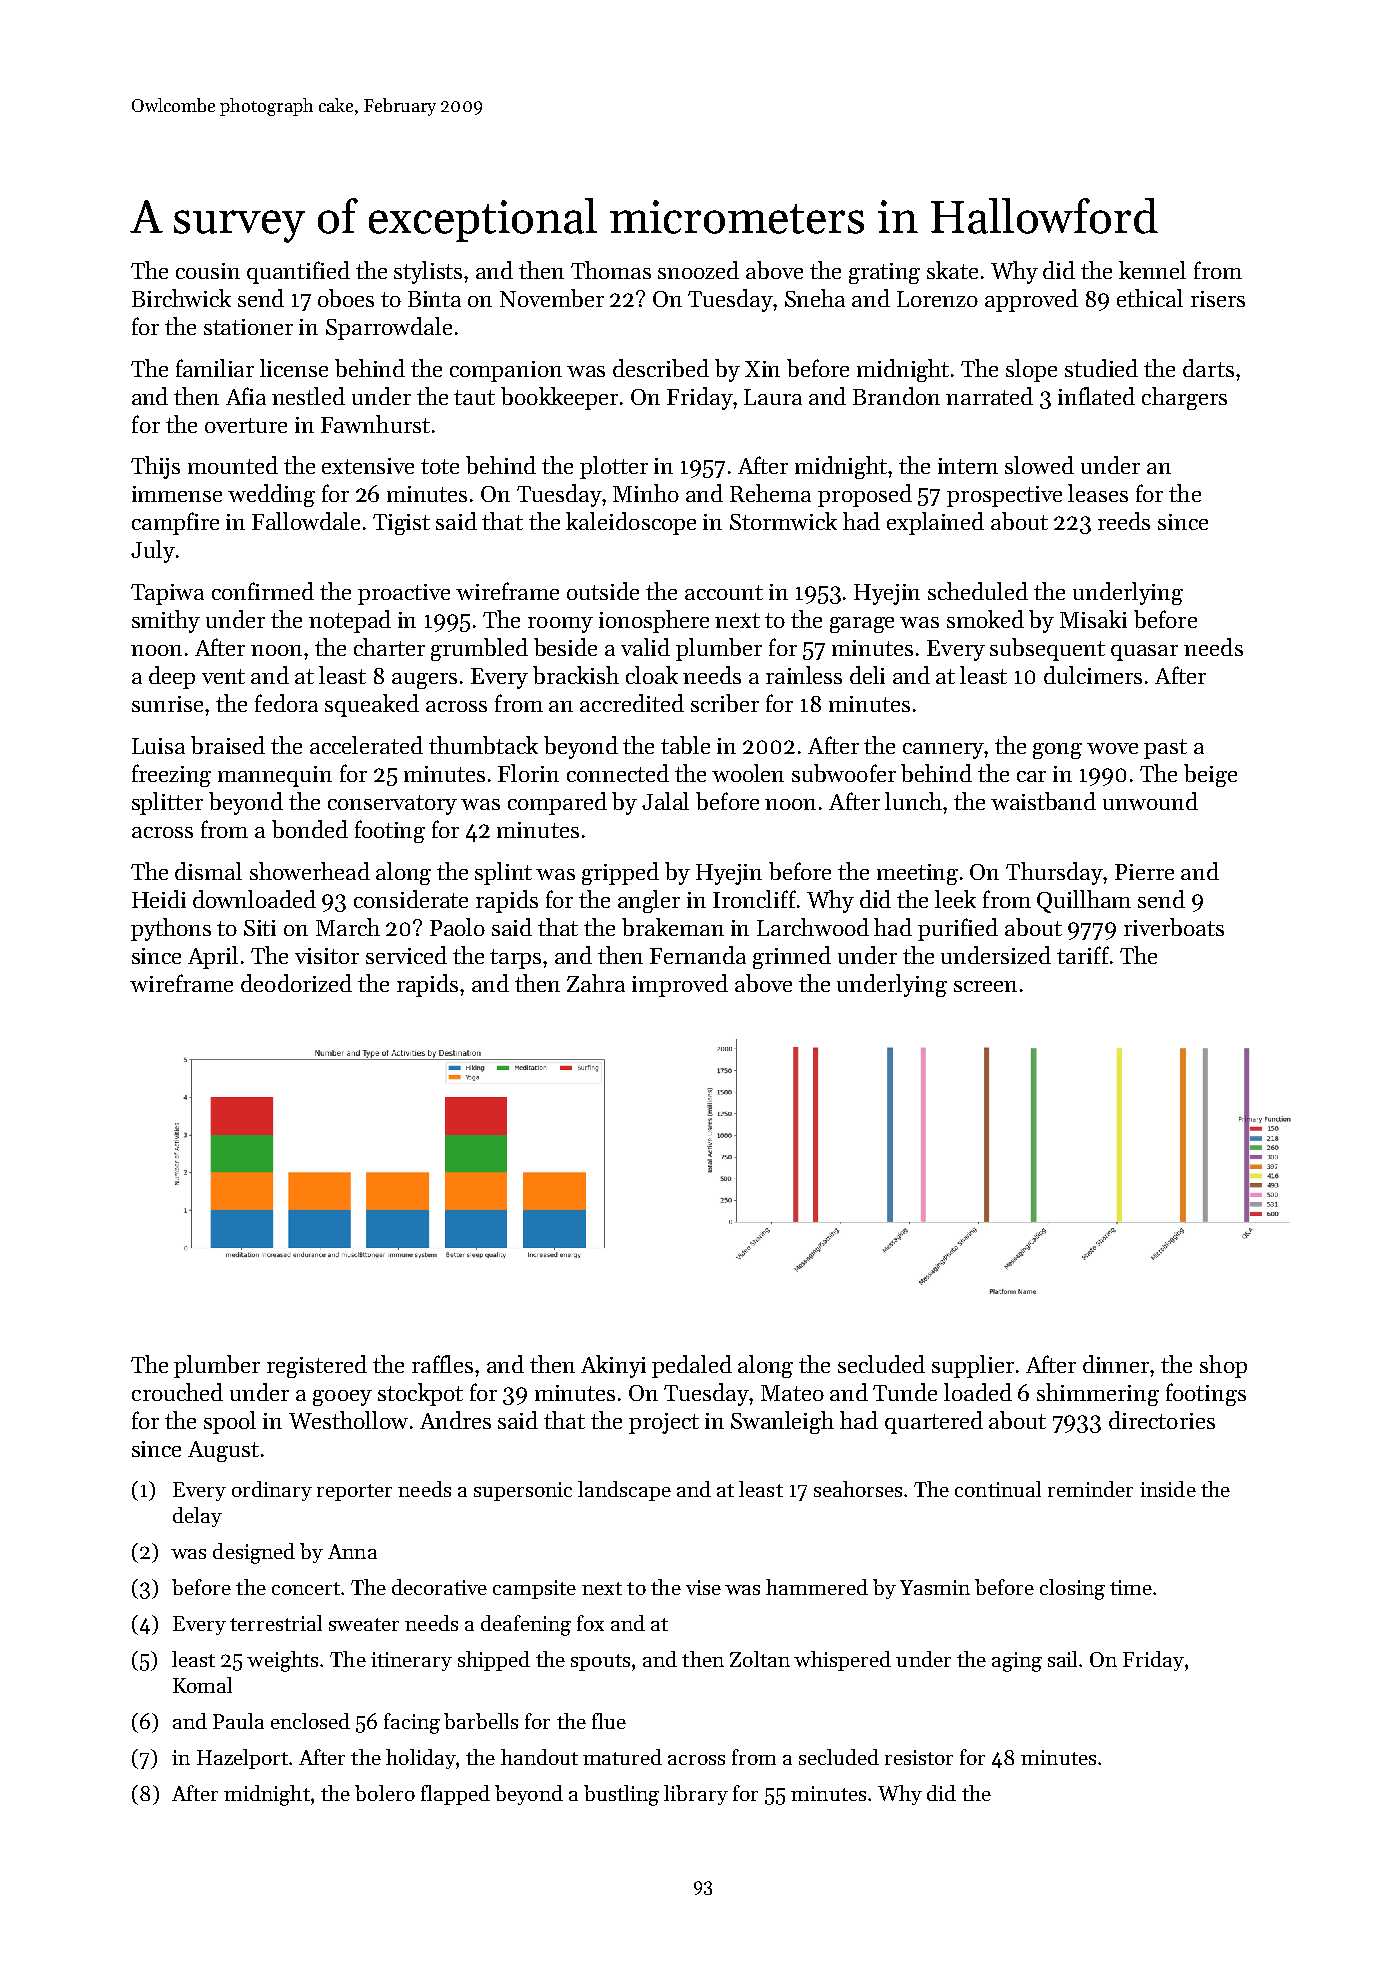 The height and width of the screenshot is (1969, 1386). Describe the element at coordinates (1093, 675) in the screenshot. I see `dulcimers` at that location.
